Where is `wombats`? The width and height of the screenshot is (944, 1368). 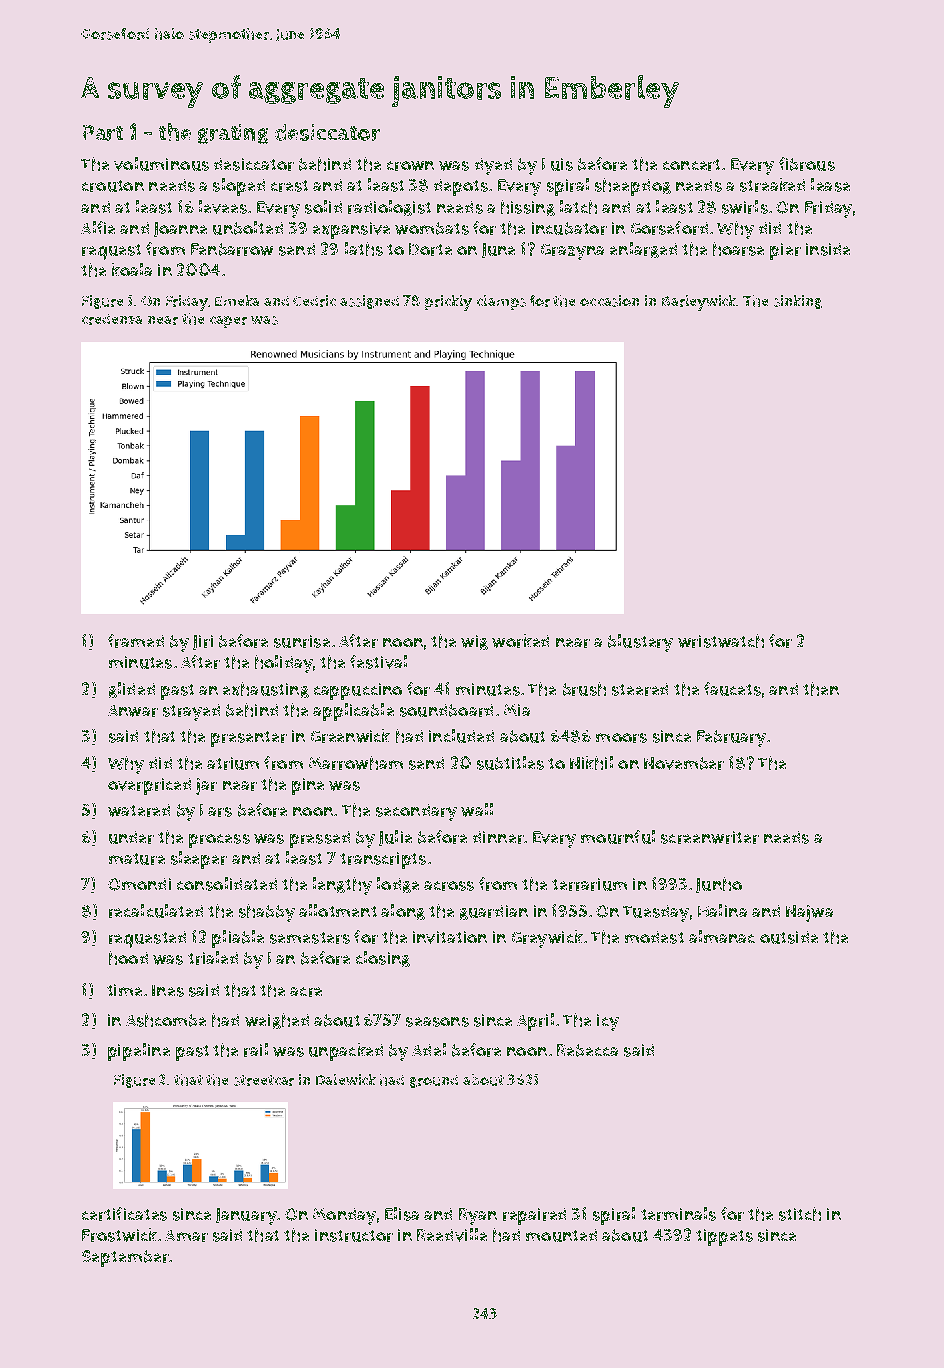 wombats is located at coordinates (432, 228).
